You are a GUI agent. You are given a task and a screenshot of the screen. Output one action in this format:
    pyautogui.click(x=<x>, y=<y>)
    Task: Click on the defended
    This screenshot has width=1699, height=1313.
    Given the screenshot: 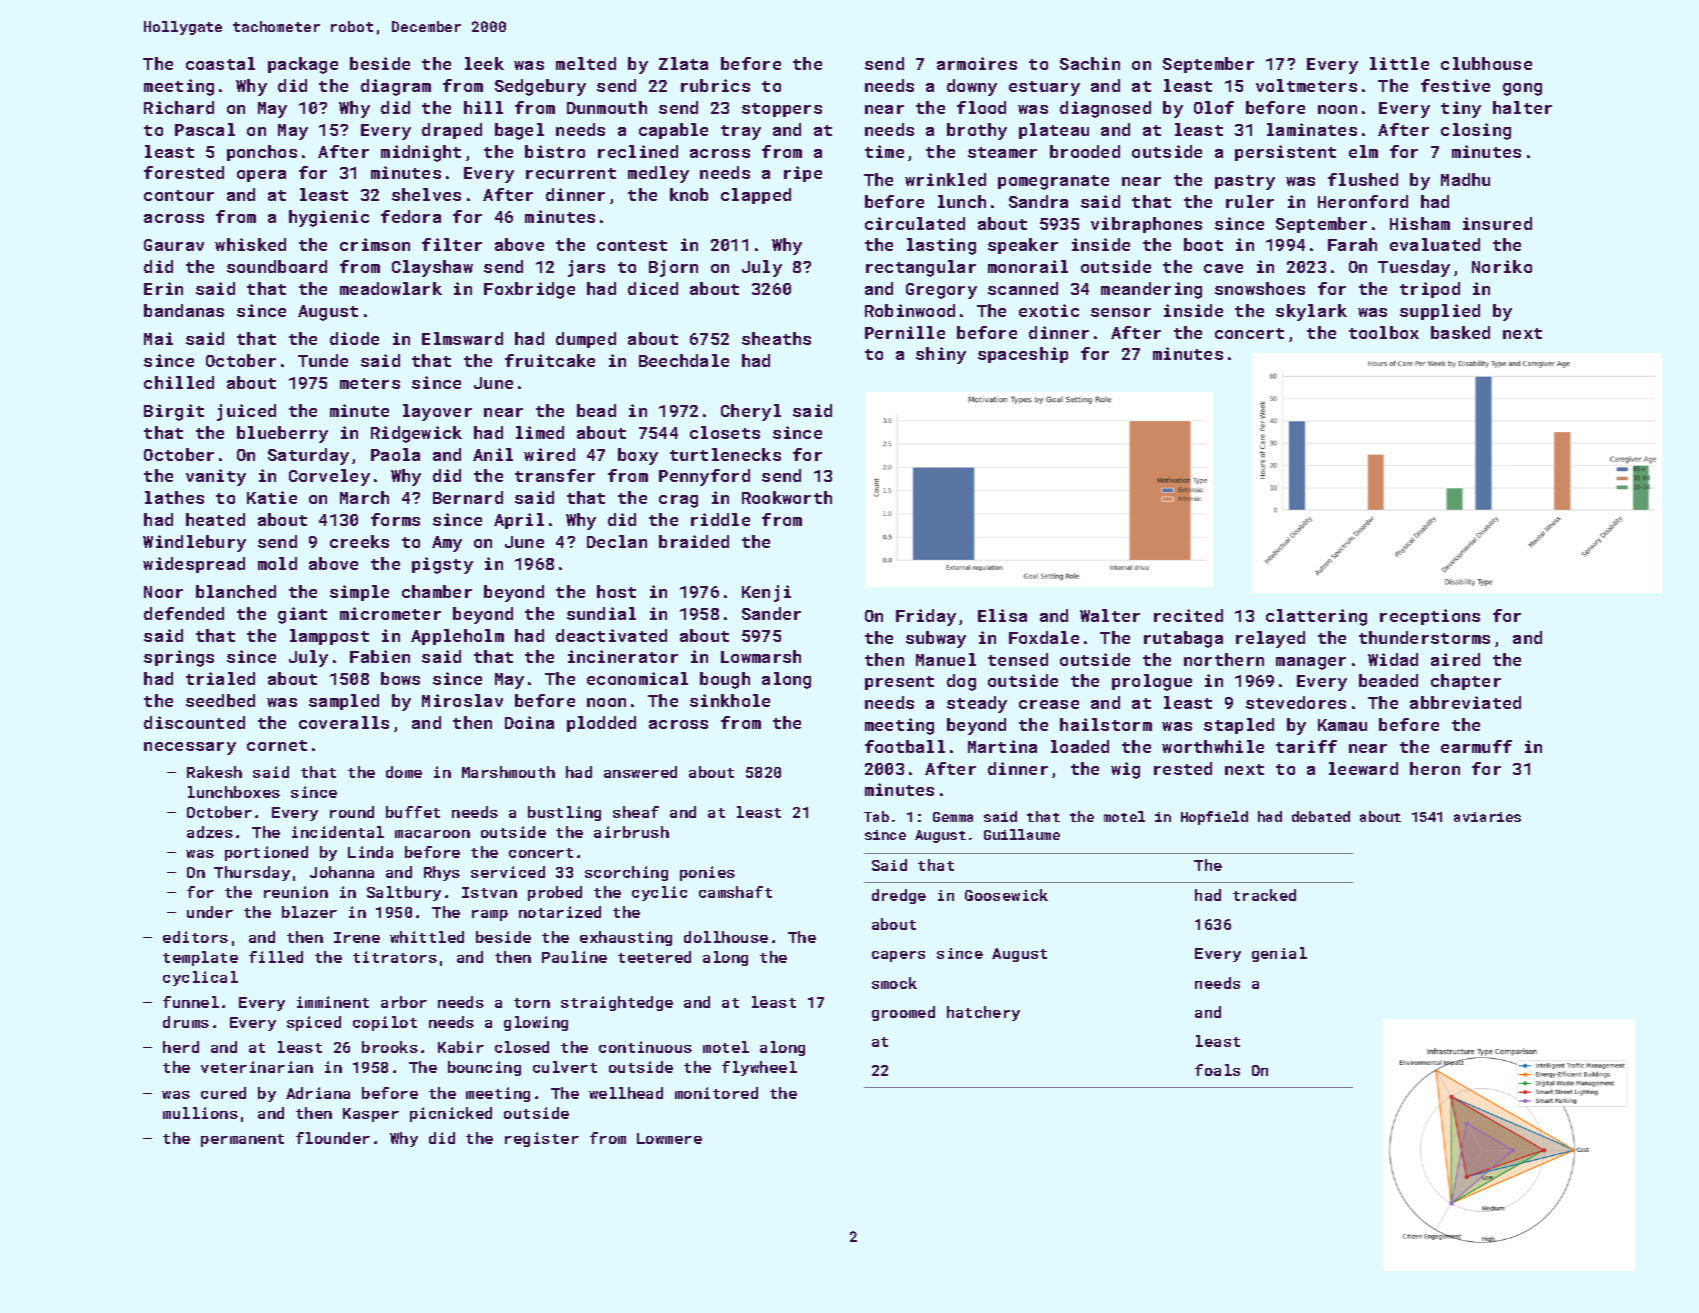 What is the action you would take?
    pyautogui.click(x=184, y=613)
